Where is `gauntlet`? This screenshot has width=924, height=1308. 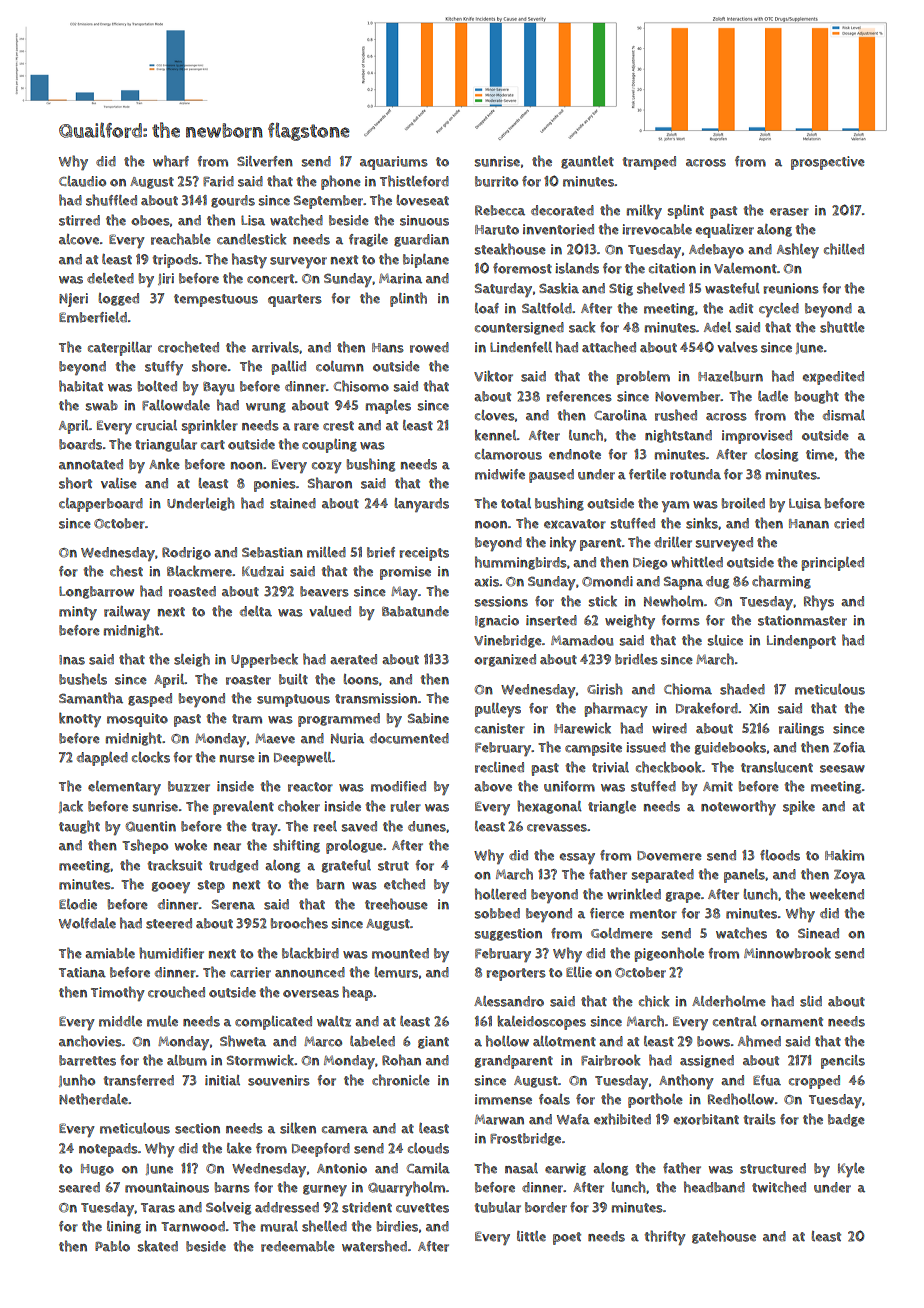 gauntlet is located at coordinates (587, 162).
